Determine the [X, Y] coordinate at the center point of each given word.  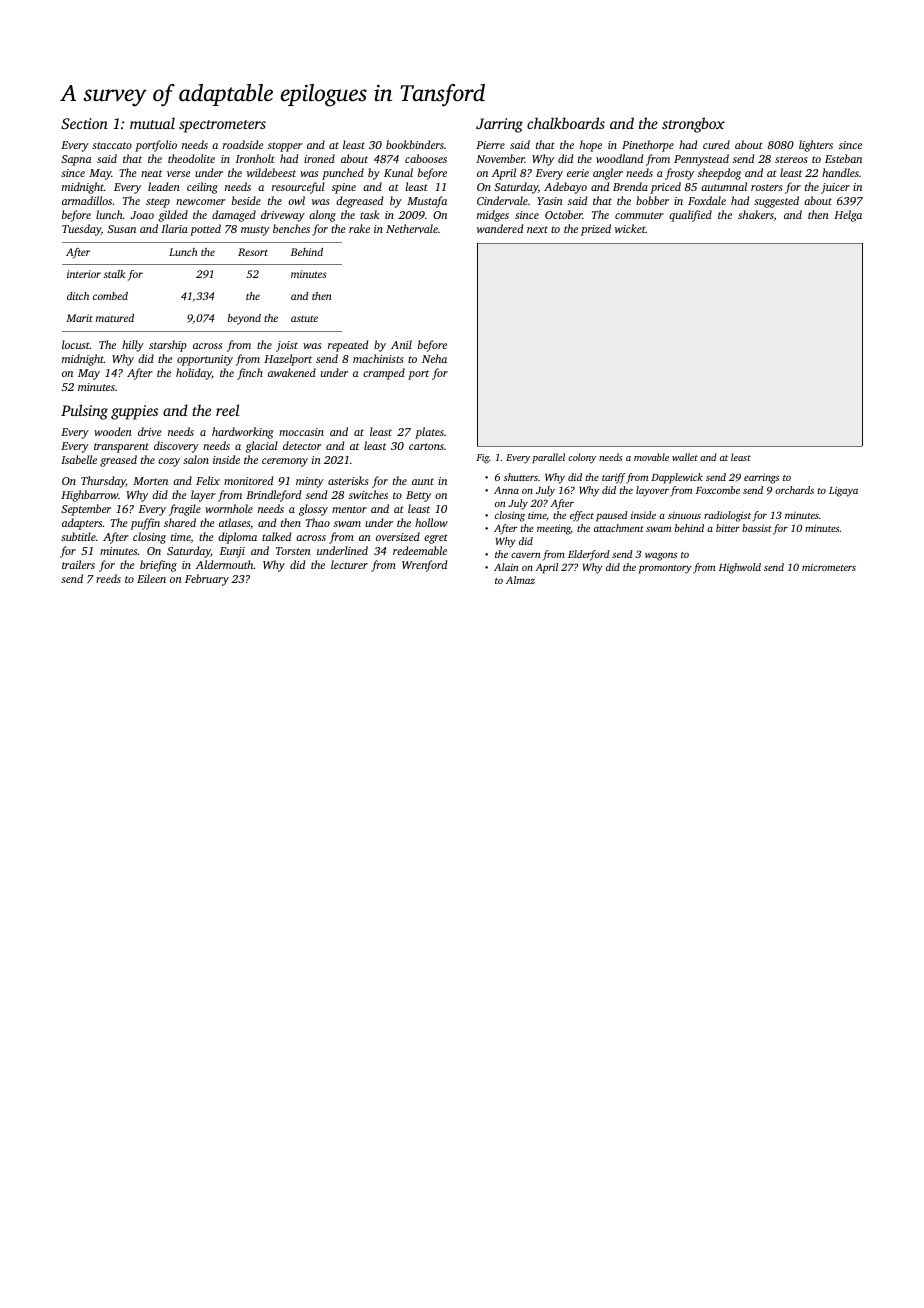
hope [591, 146]
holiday [194, 374]
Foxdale [707, 200]
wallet [685, 457]
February [207, 580]
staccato [112, 145]
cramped [384, 374]
